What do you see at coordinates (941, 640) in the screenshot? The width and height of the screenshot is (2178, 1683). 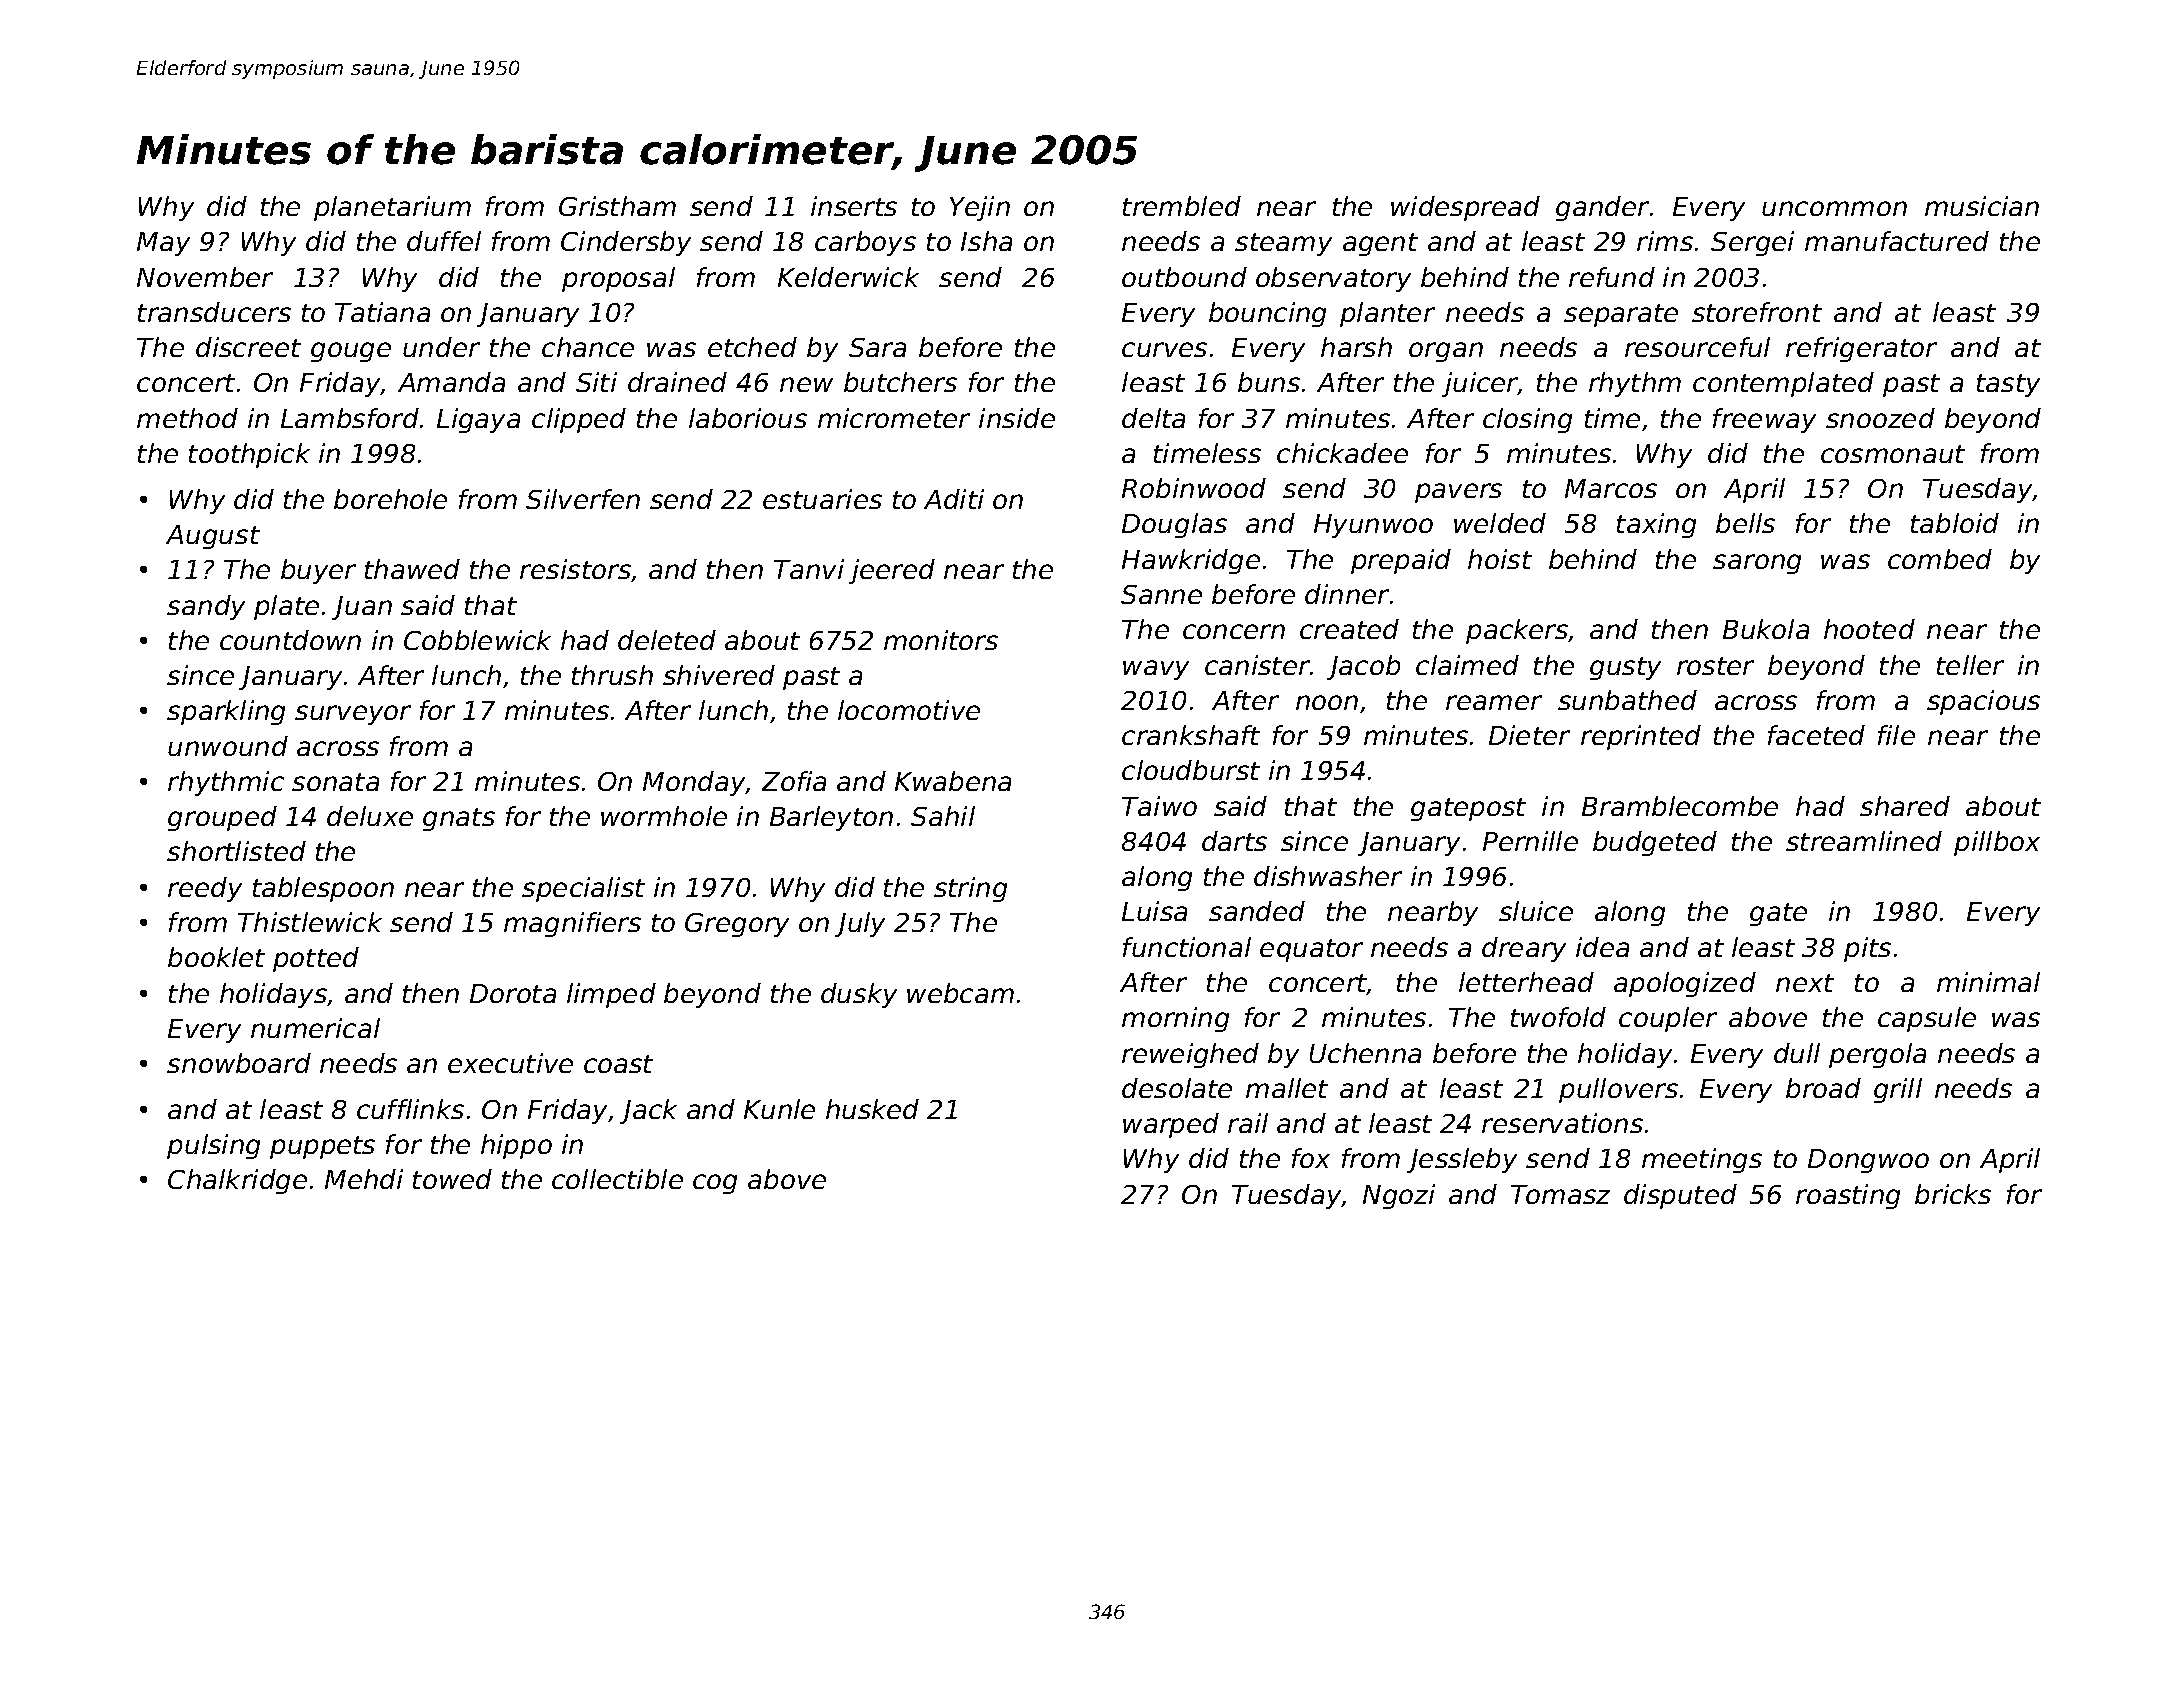 I see `monitors` at bounding box center [941, 640].
